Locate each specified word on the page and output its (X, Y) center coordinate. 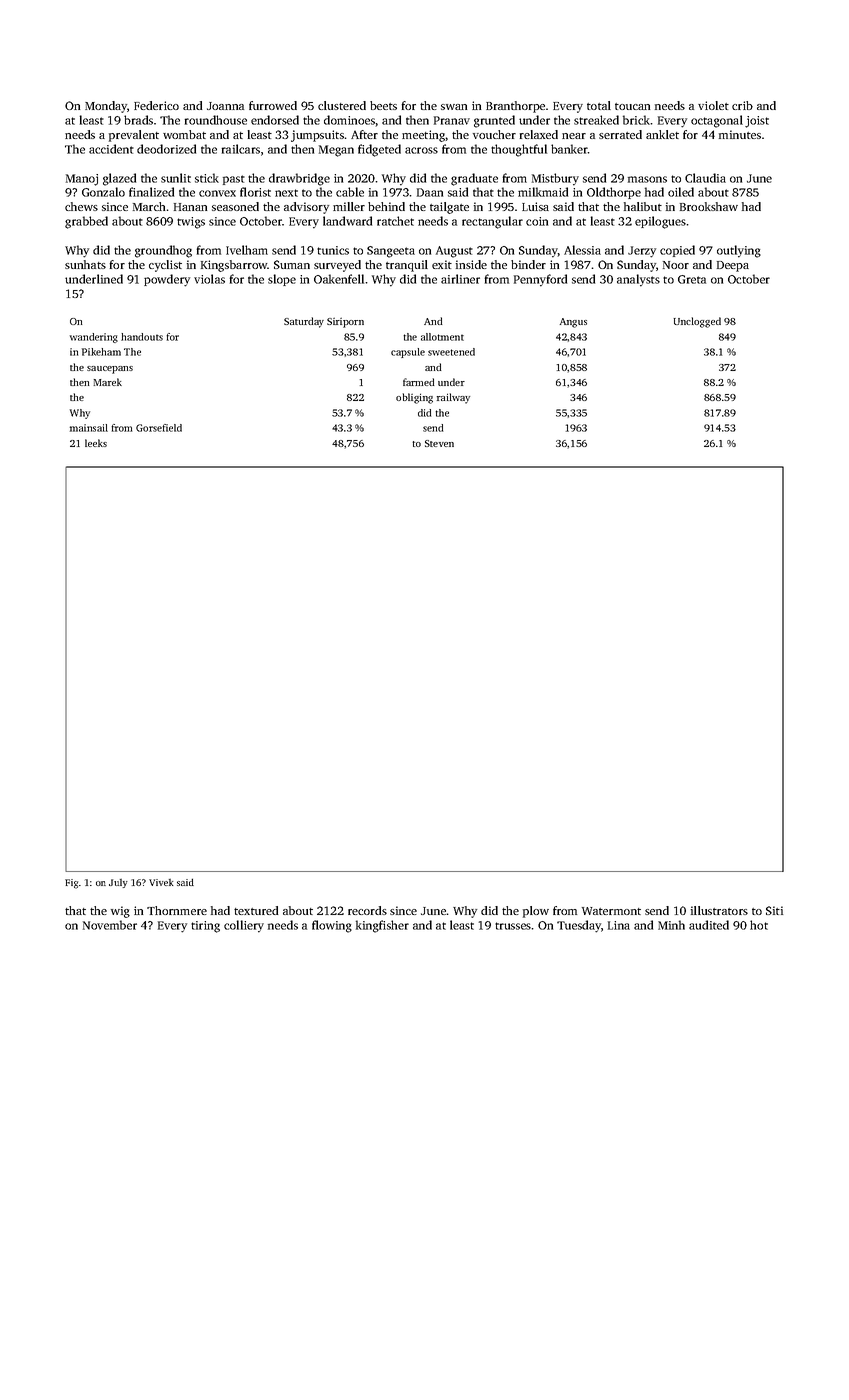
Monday (106, 107)
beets (383, 105)
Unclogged (697, 322)
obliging (414, 398)
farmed (419, 382)
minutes (740, 134)
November (110, 925)
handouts (142, 337)
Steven (439, 443)
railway (453, 398)
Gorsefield (159, 428)
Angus (573, 323)
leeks (96, 443)
